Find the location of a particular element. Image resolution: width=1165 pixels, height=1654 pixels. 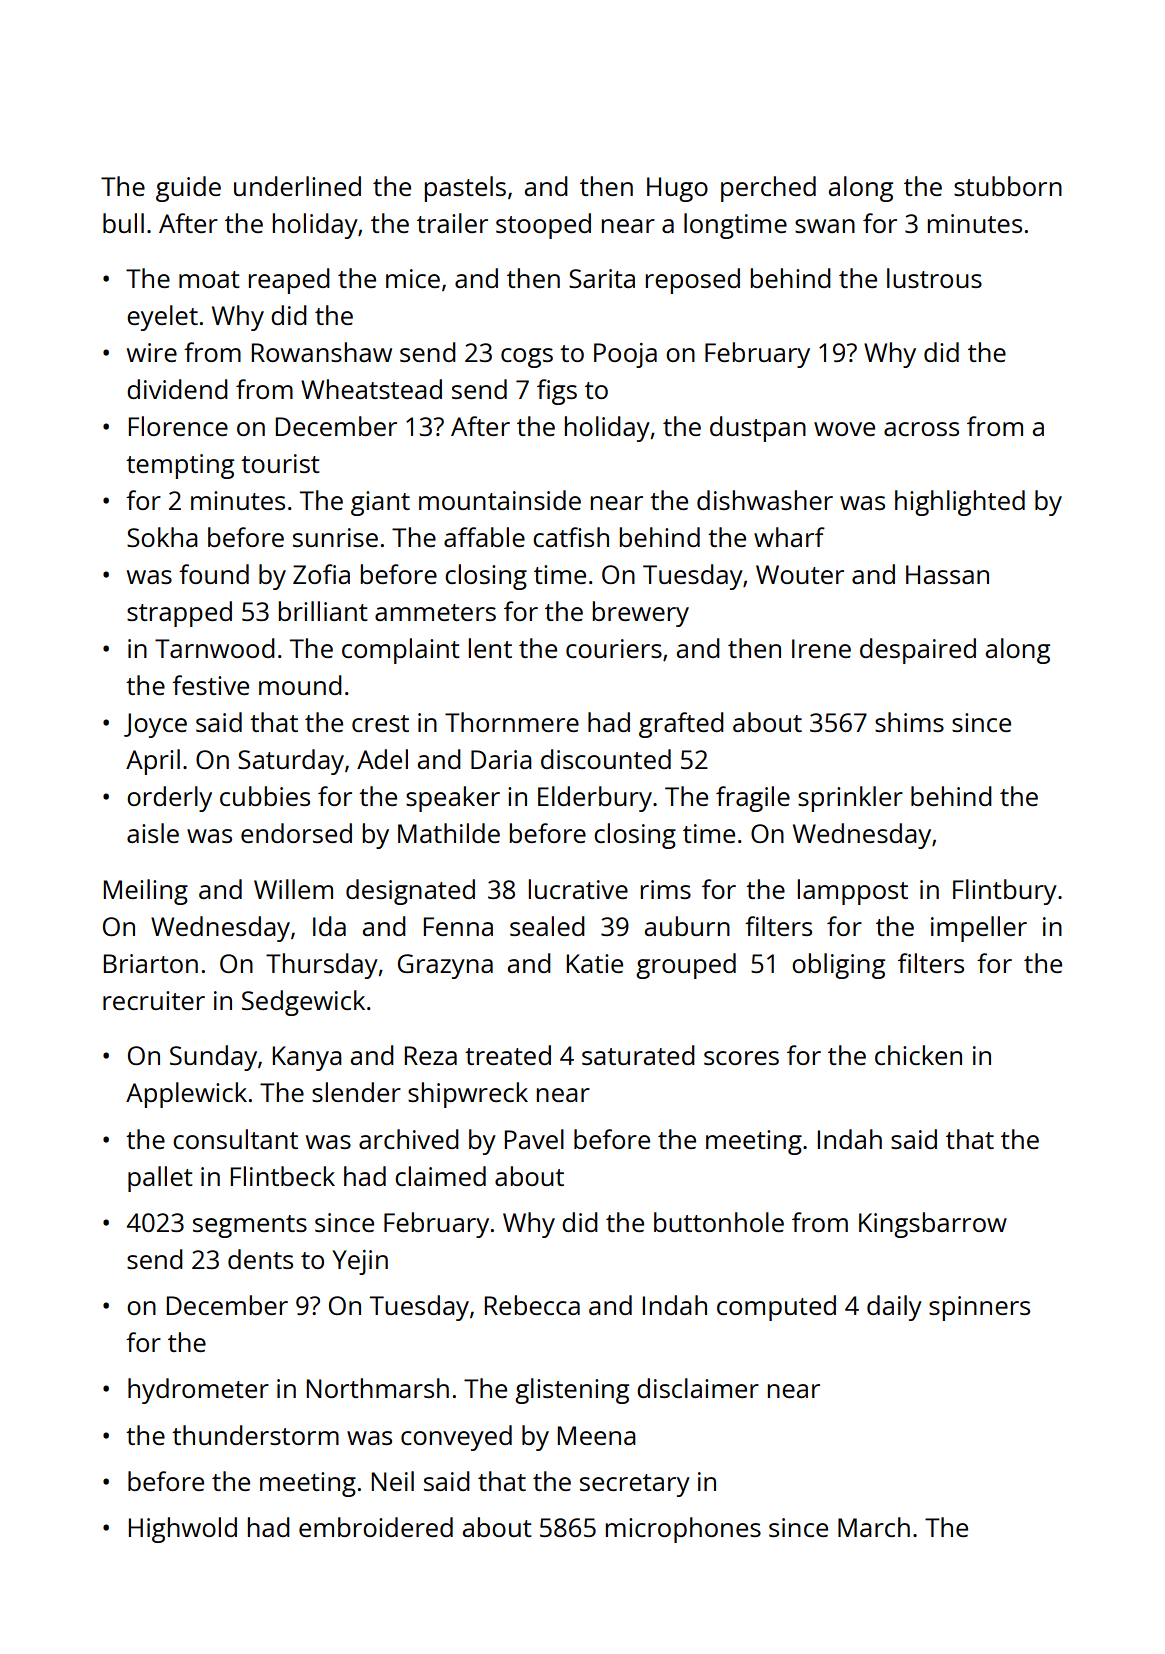

conveyed is located at coordinates (456, 1438).
